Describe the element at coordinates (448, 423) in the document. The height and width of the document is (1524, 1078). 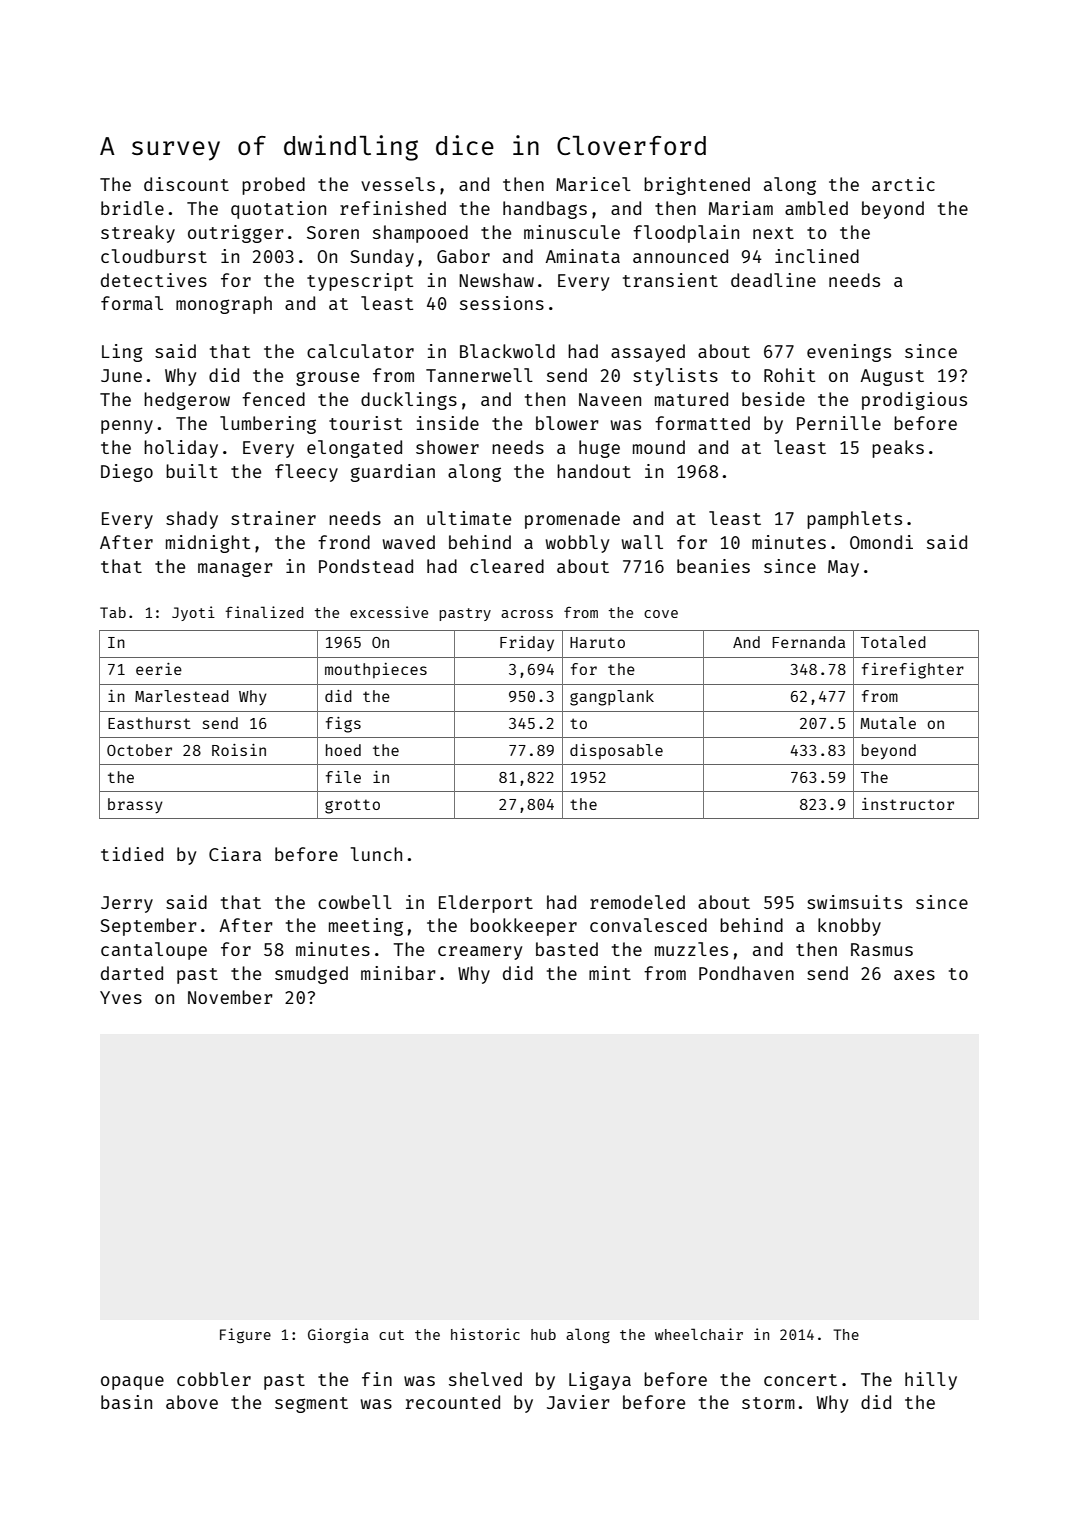
I see `inside` at that location.
